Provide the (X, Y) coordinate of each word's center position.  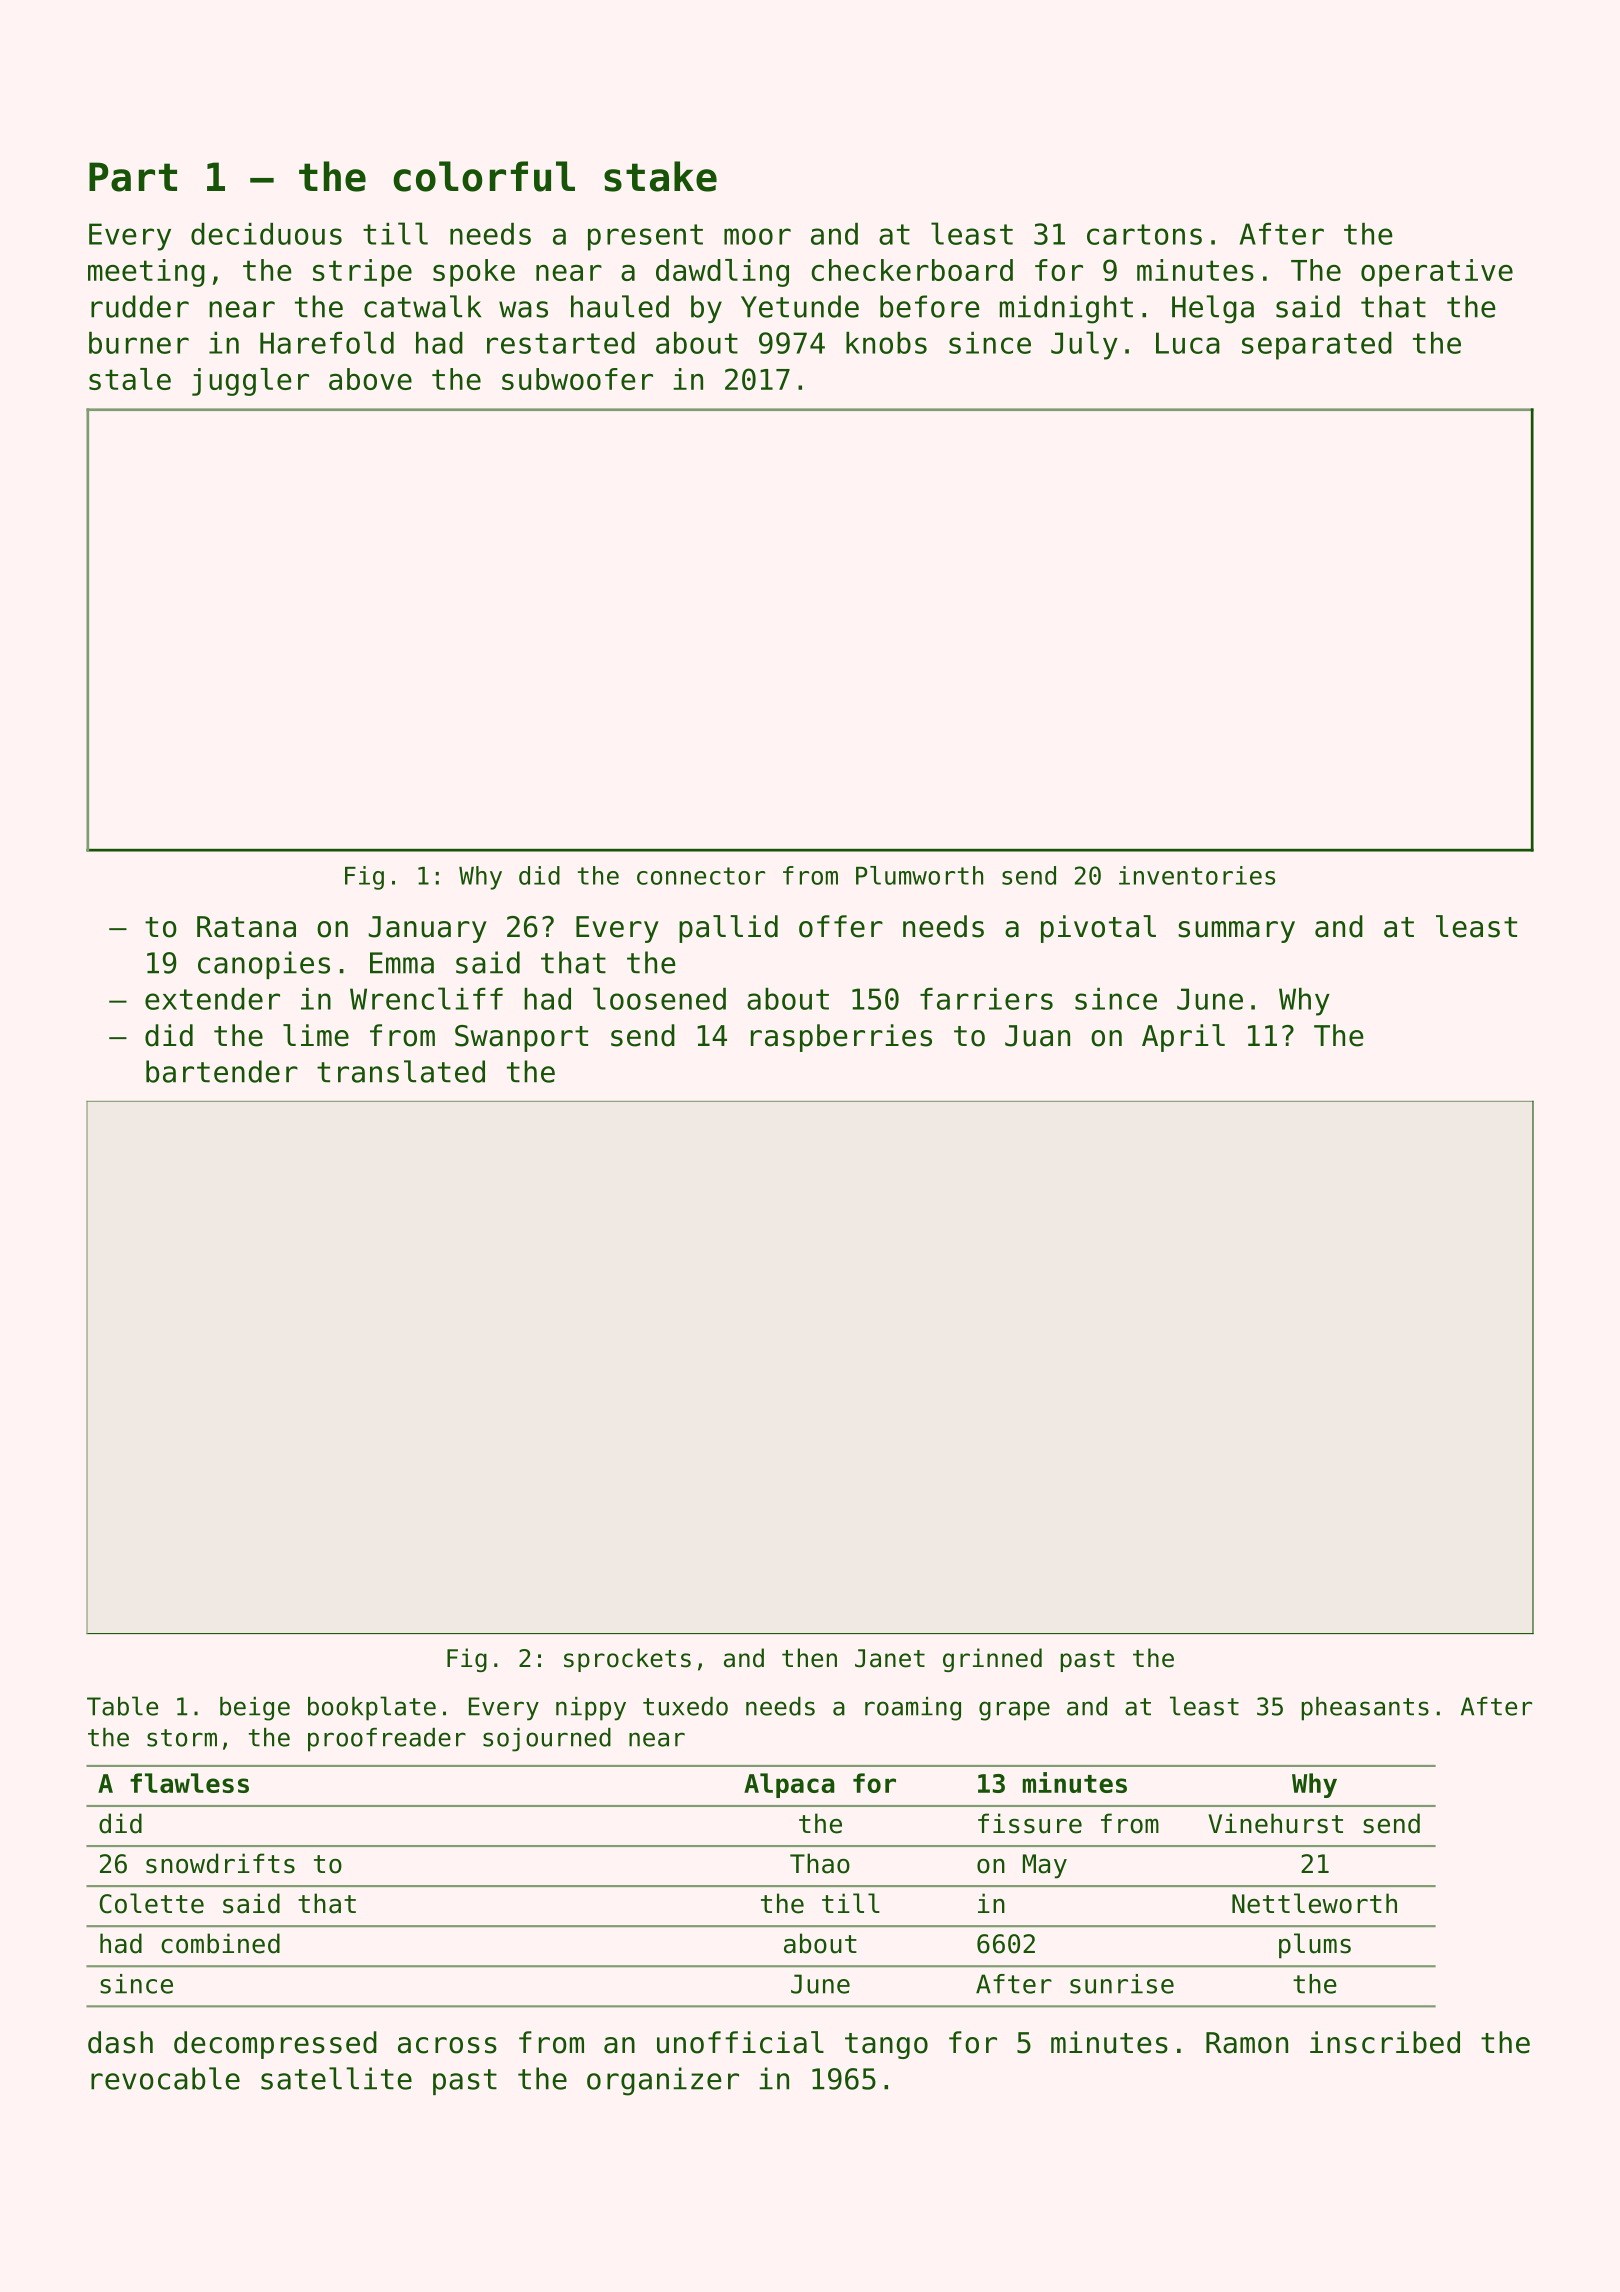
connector (701, 876)
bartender (222, 1071)
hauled (620, 306)
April (1183, 1038)
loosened (659, 998)
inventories (1197, 875)
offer (841, 926)
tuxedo (685, 1706)
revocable (165, 2078)
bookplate (372, 1708)
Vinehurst (1275, 1823)
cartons (1144, 234)
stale (130, 379)
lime (316, 1035)
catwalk (422, 306)
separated (1317, 346)
